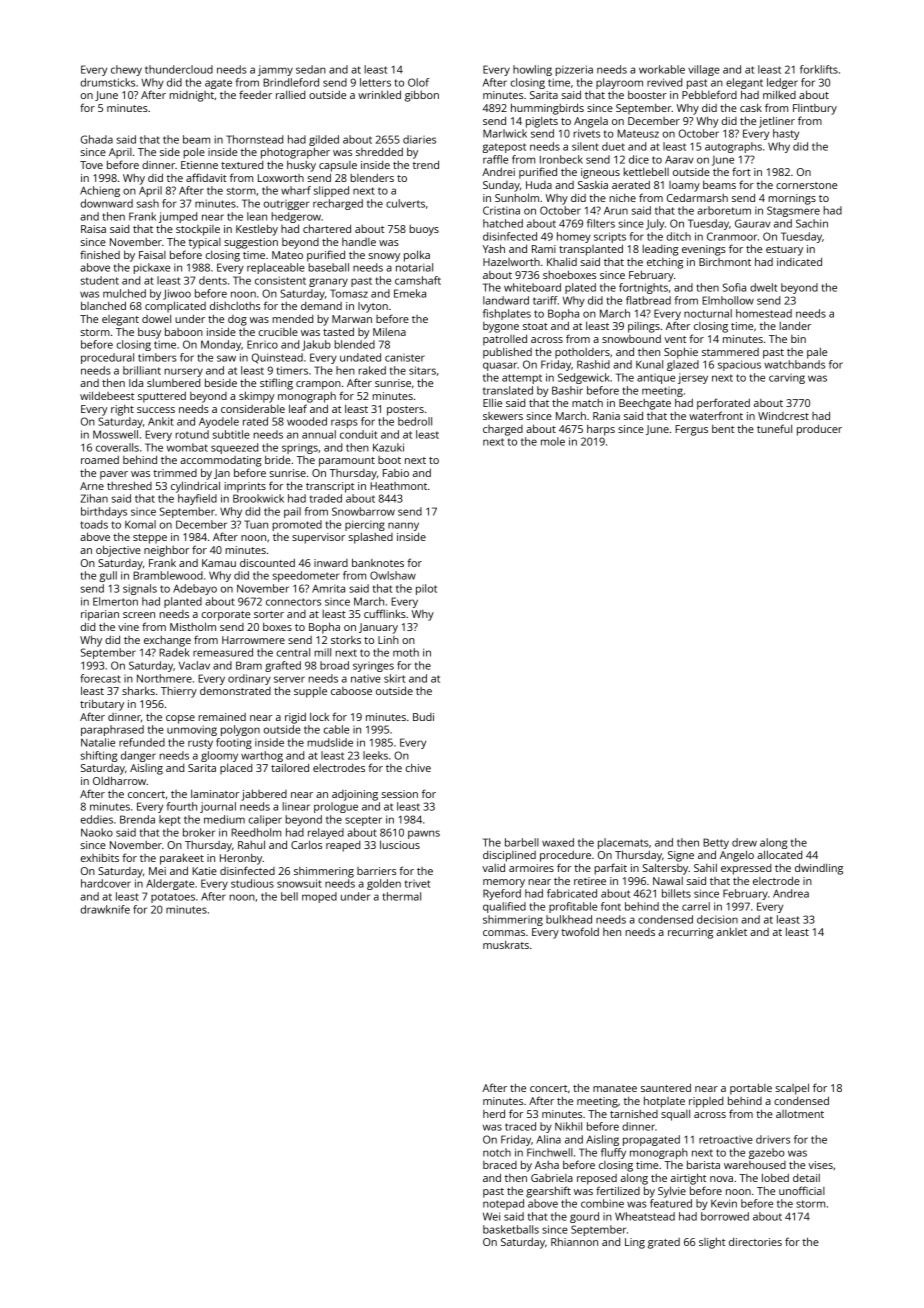 This screenshot has height=1308, width=924. Describe the element at coordinates (493, 248) in the screenshot. I see `Yash` at that location.
